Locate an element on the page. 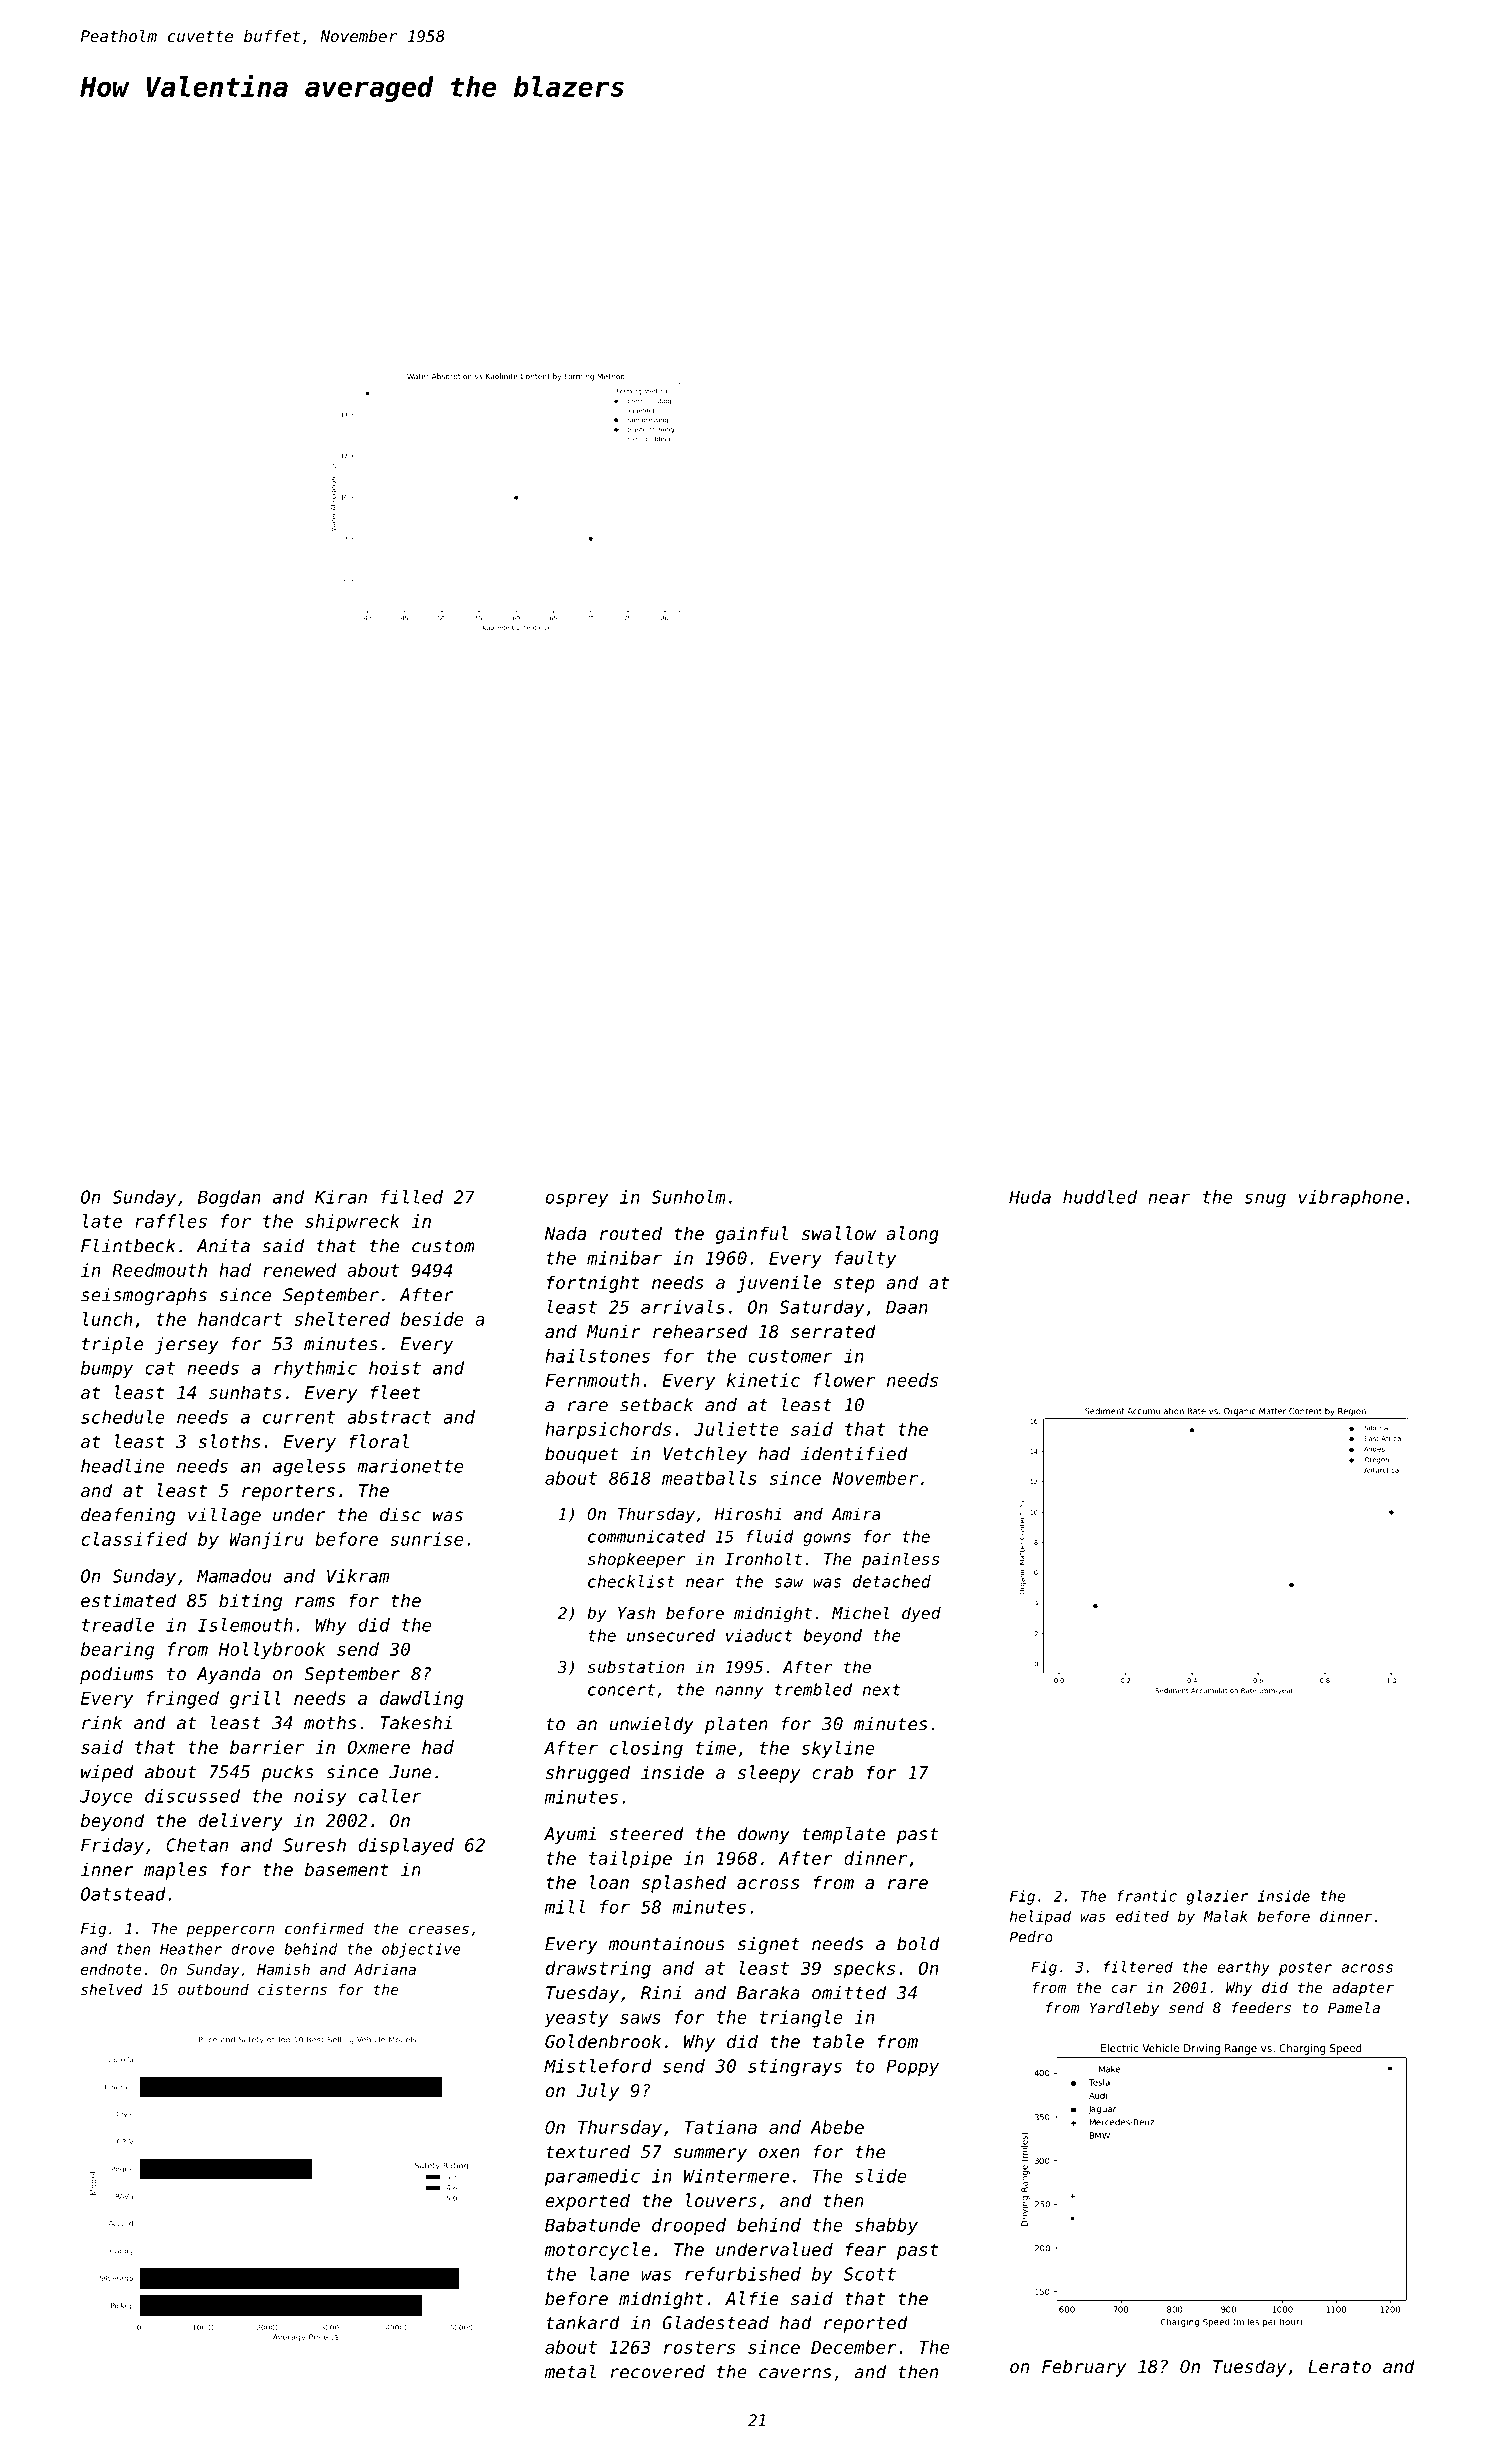 This image has width=1496, height=2464. Daan is located at coordinates (907, 1307).
